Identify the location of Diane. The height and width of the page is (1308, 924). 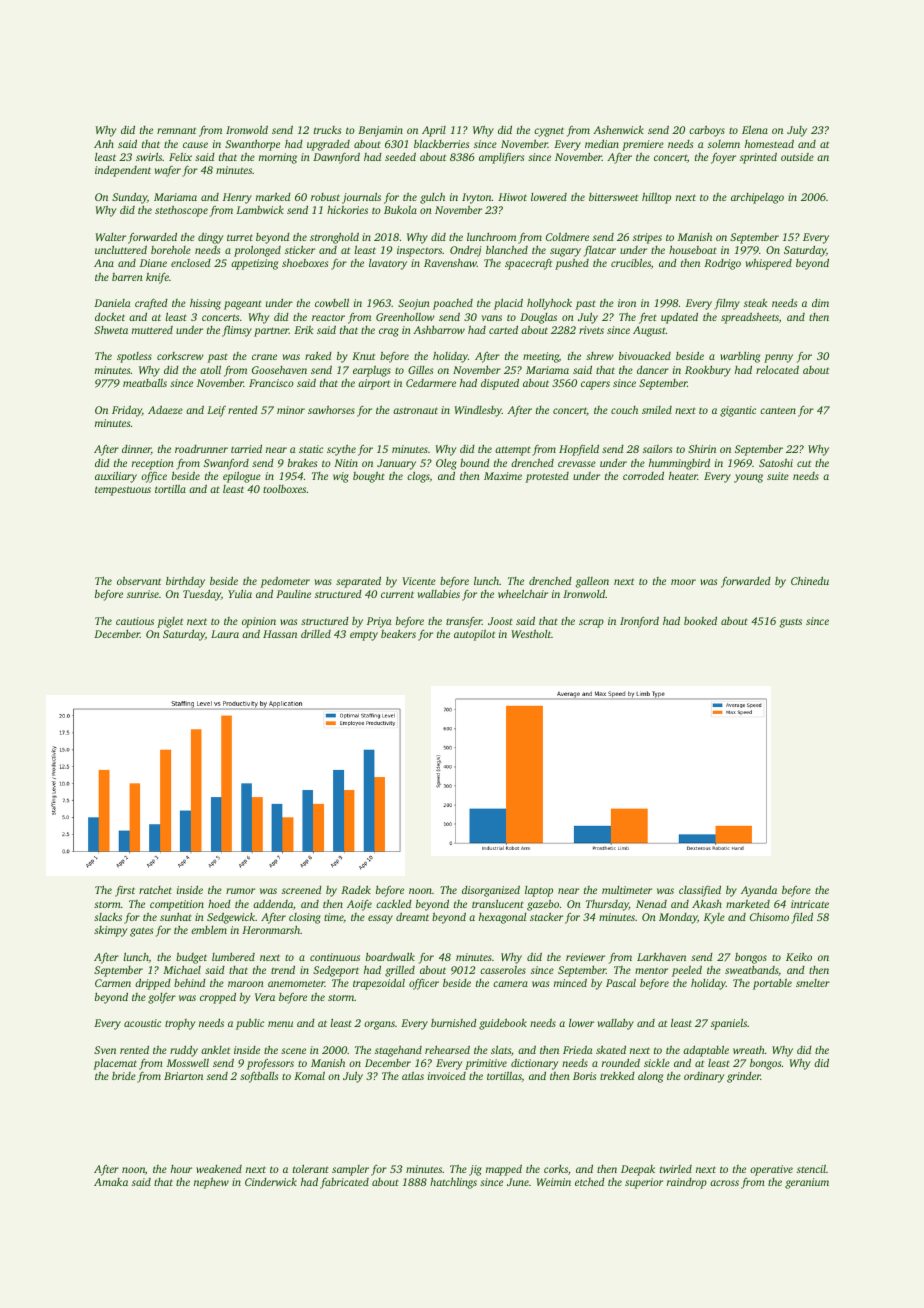
(153, 263).
